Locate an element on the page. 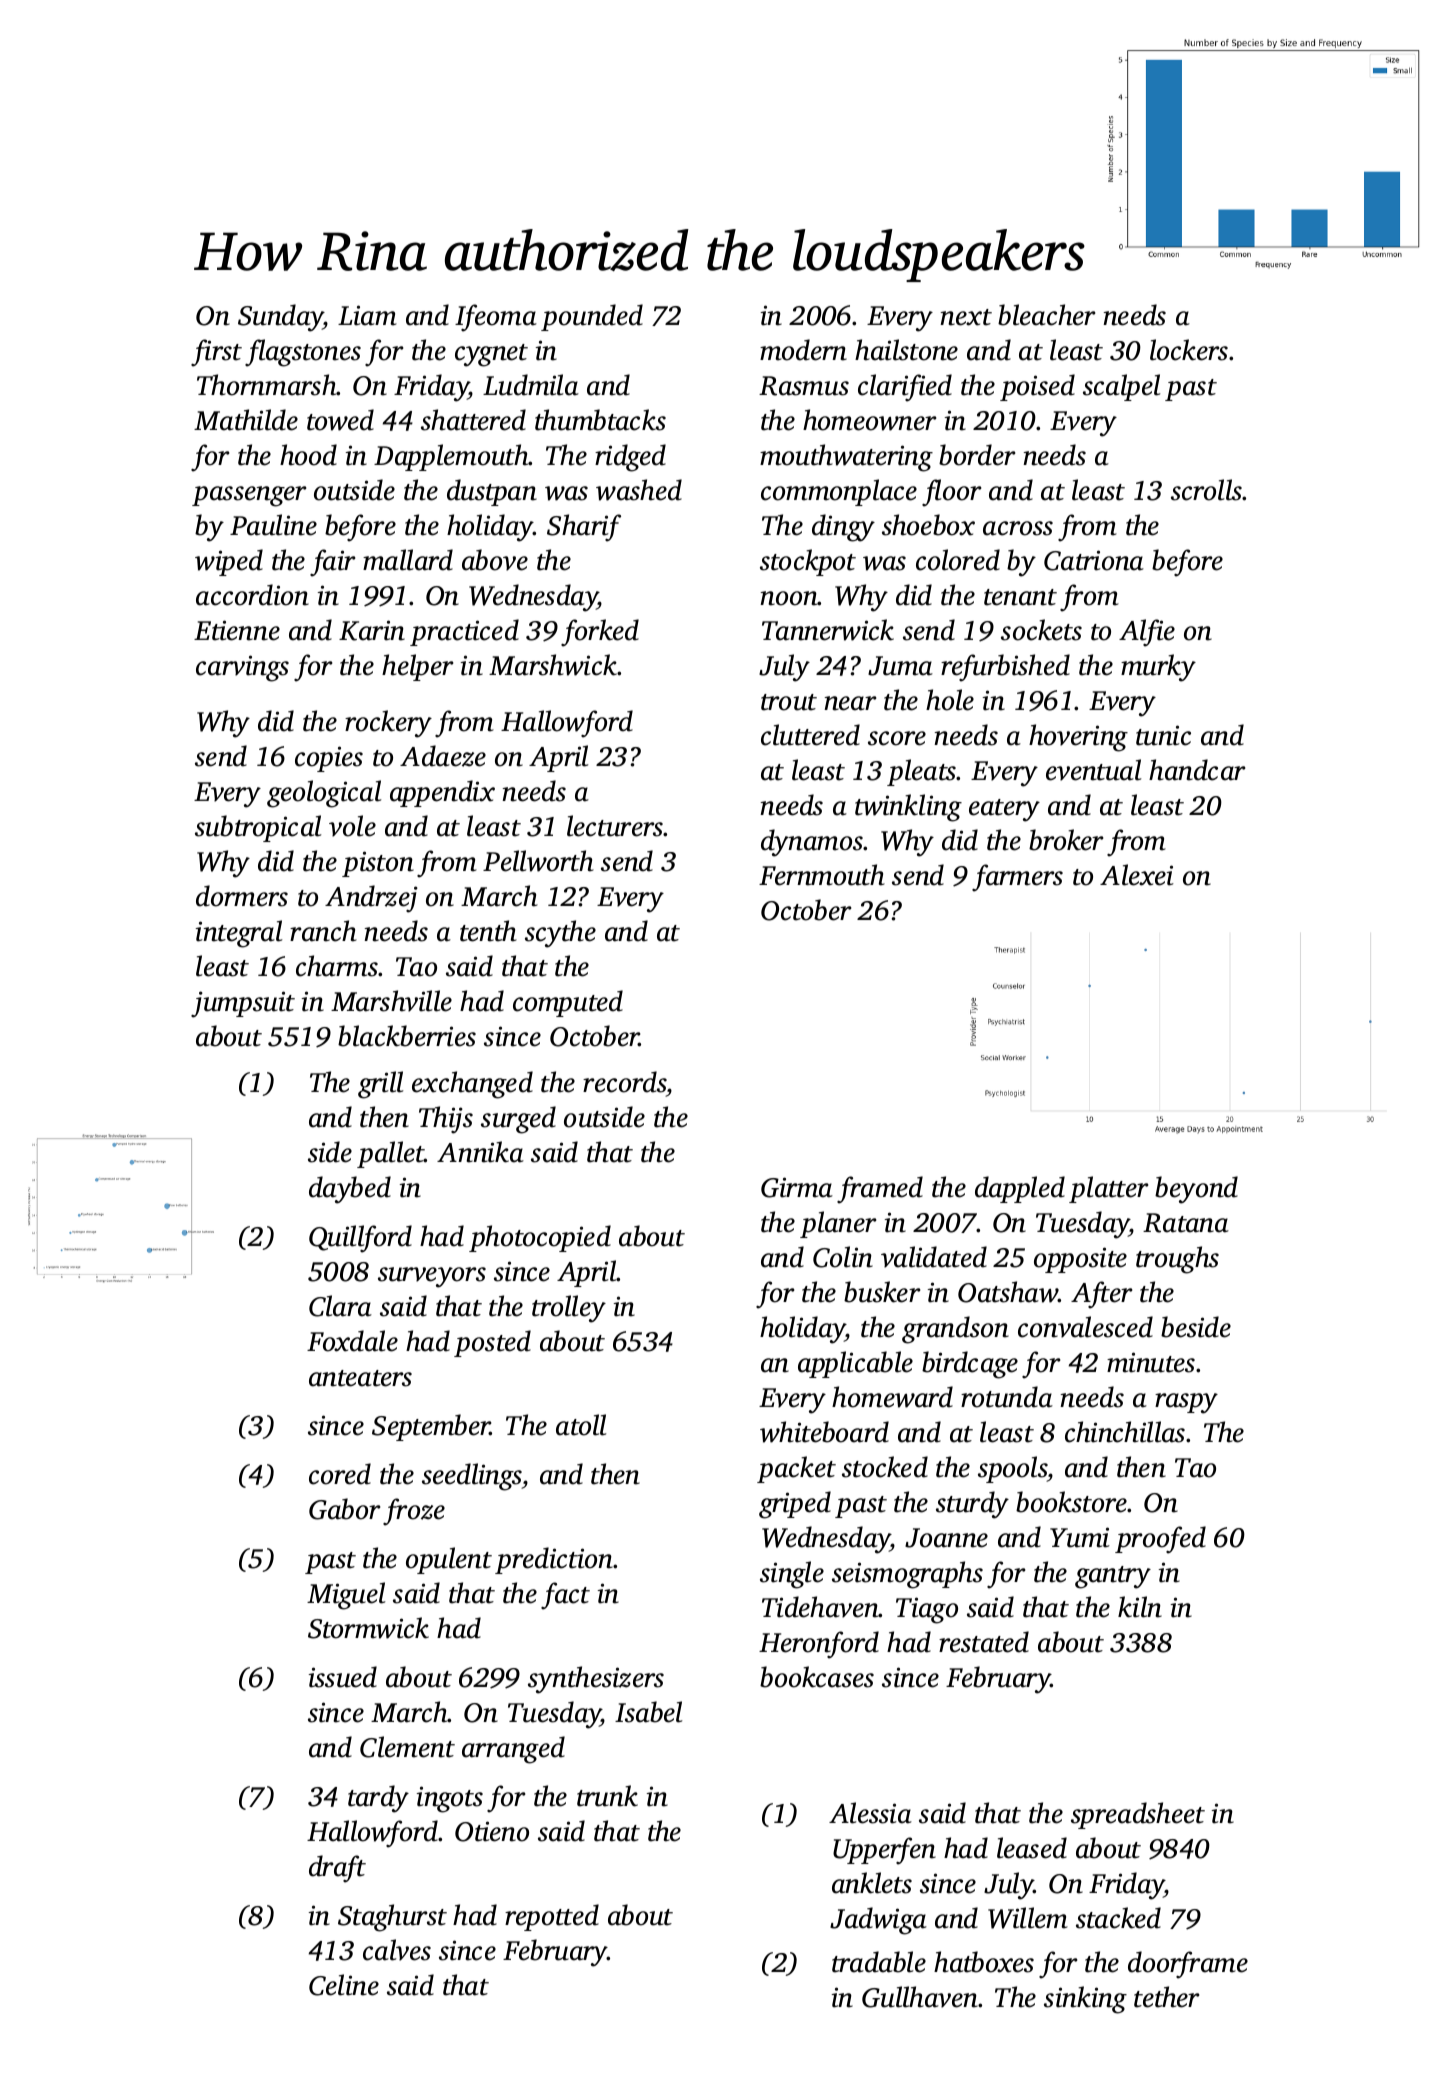 Image resolution: width=1450 pixels, height=2100 pixels. subtropical is located at coordinates (258, 828).
